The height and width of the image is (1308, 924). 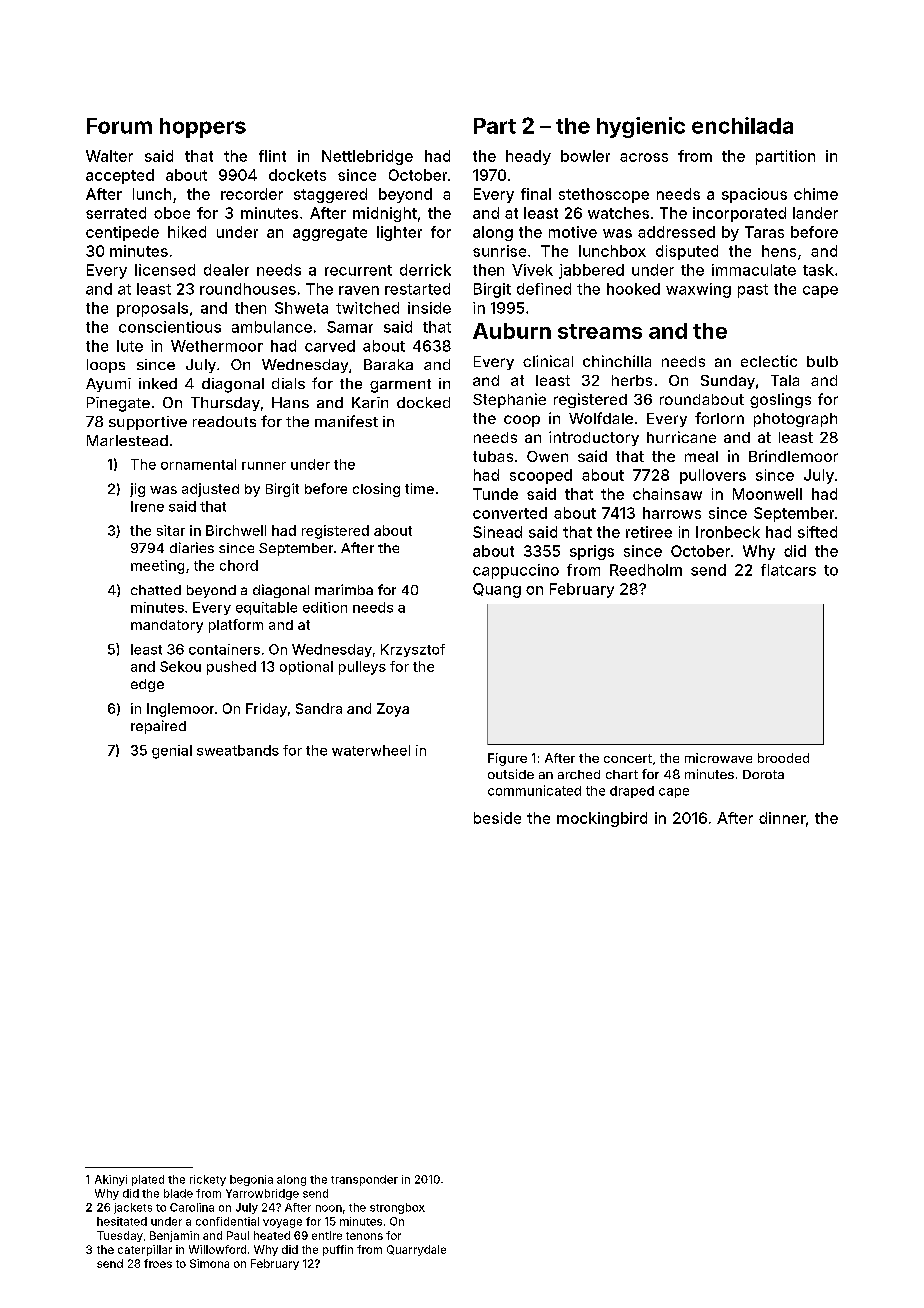 What do you see at coordinates (417, 289) in the image?
I see `restarted` at bounding box center [417, 289].
